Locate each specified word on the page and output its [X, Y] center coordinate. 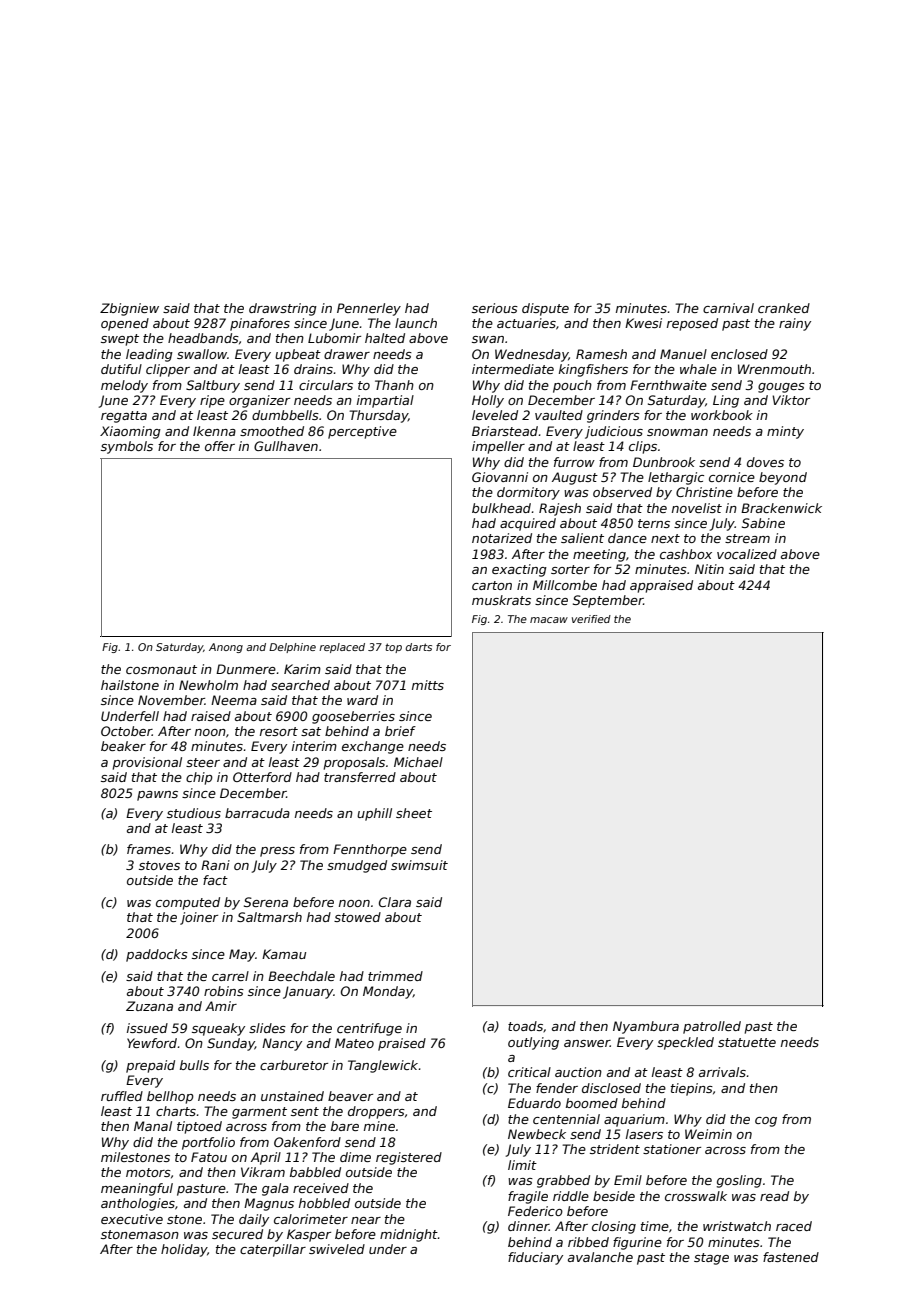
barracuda [257, 813]
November [171, 700]
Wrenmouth [774, 369]
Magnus [269, 1204]
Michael [418, 762]
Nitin [709, 569]
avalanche [600, 1257]
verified [591, 619]
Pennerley [369, 309]
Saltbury [213, 386]
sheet [414, 813]
